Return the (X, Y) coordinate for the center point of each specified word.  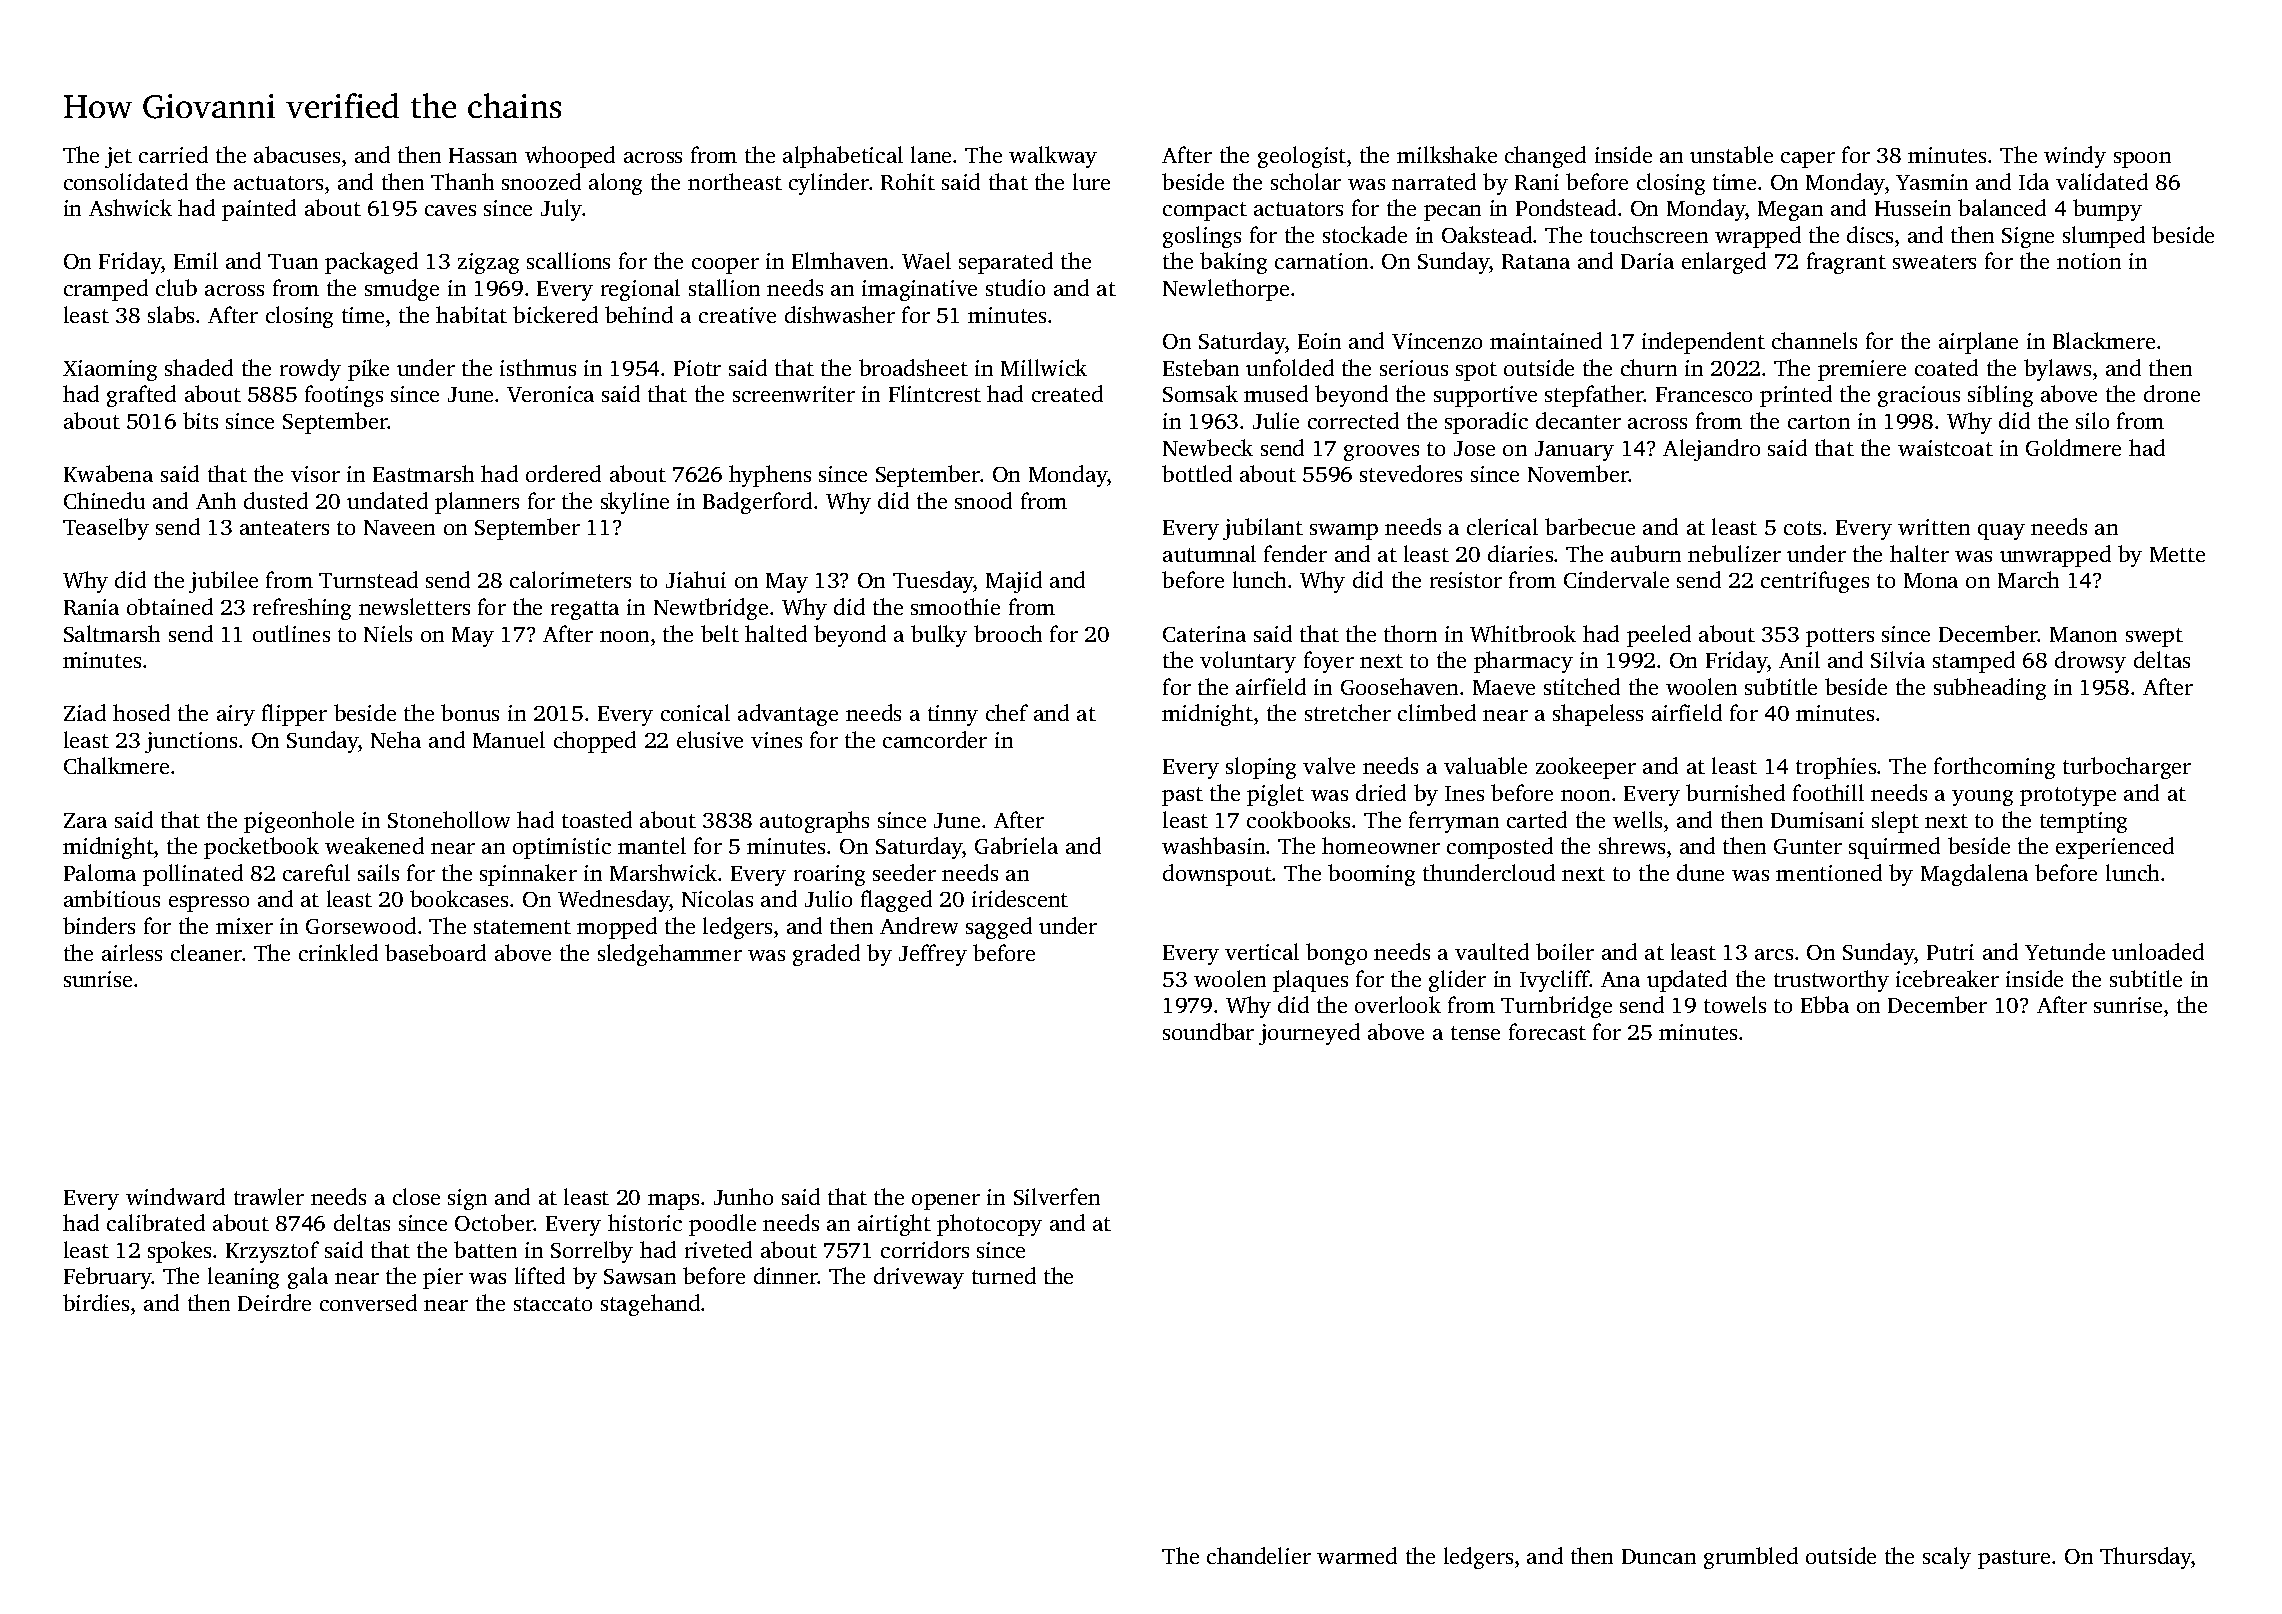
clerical (1502, 526)
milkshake (1447, 154)
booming (1371, 875)
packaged (371, 263)
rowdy (310, 370)
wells (1637, 819)
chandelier (1259, 1555)
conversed (368, 1302)
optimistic (562, 848)
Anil (1799, 659)
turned (1004, 1275)
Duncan (1659, 1556)
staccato (553, 1304)
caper (1808, 160)
